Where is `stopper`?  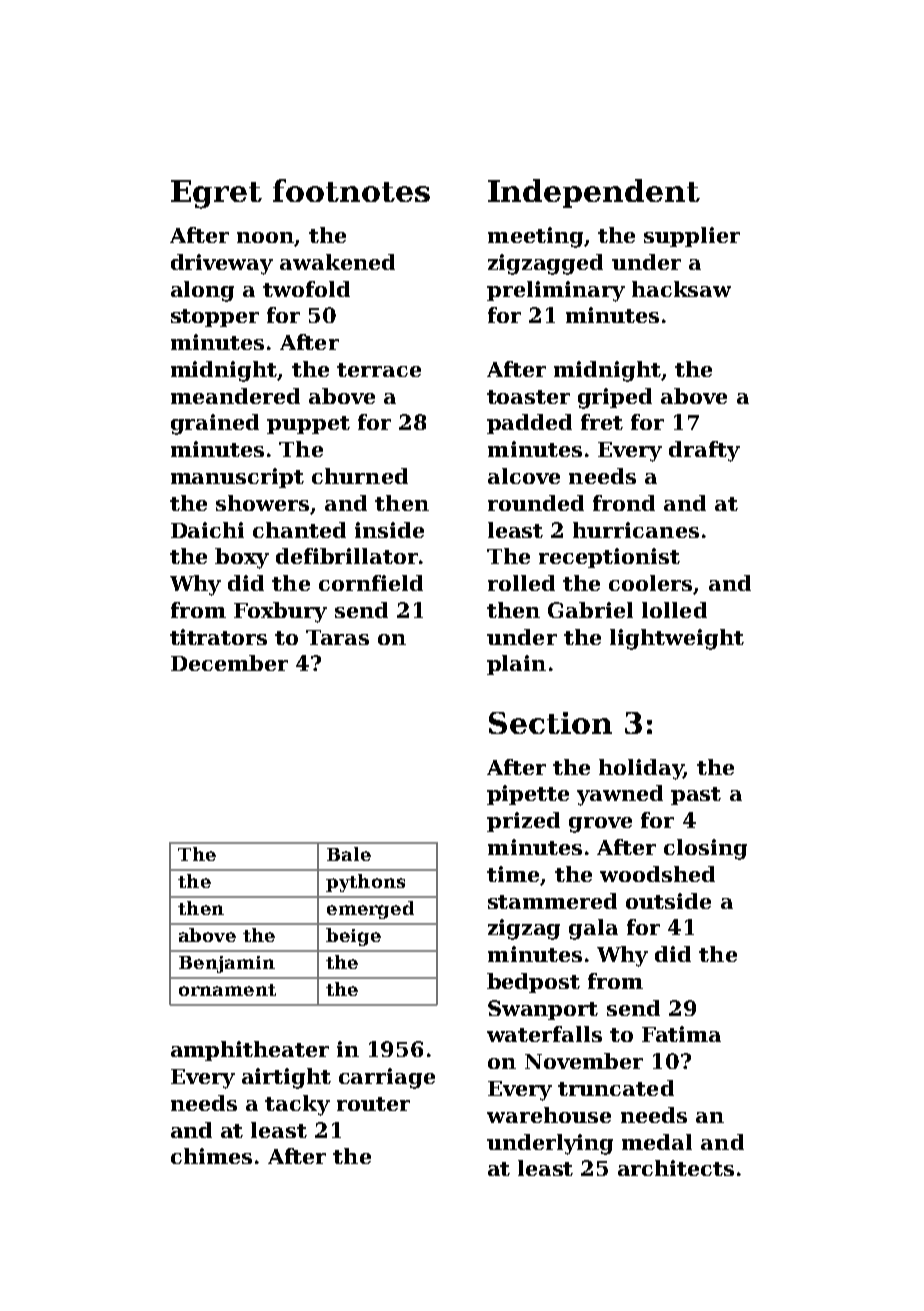
stopper is located at coordinates (215, 318).
